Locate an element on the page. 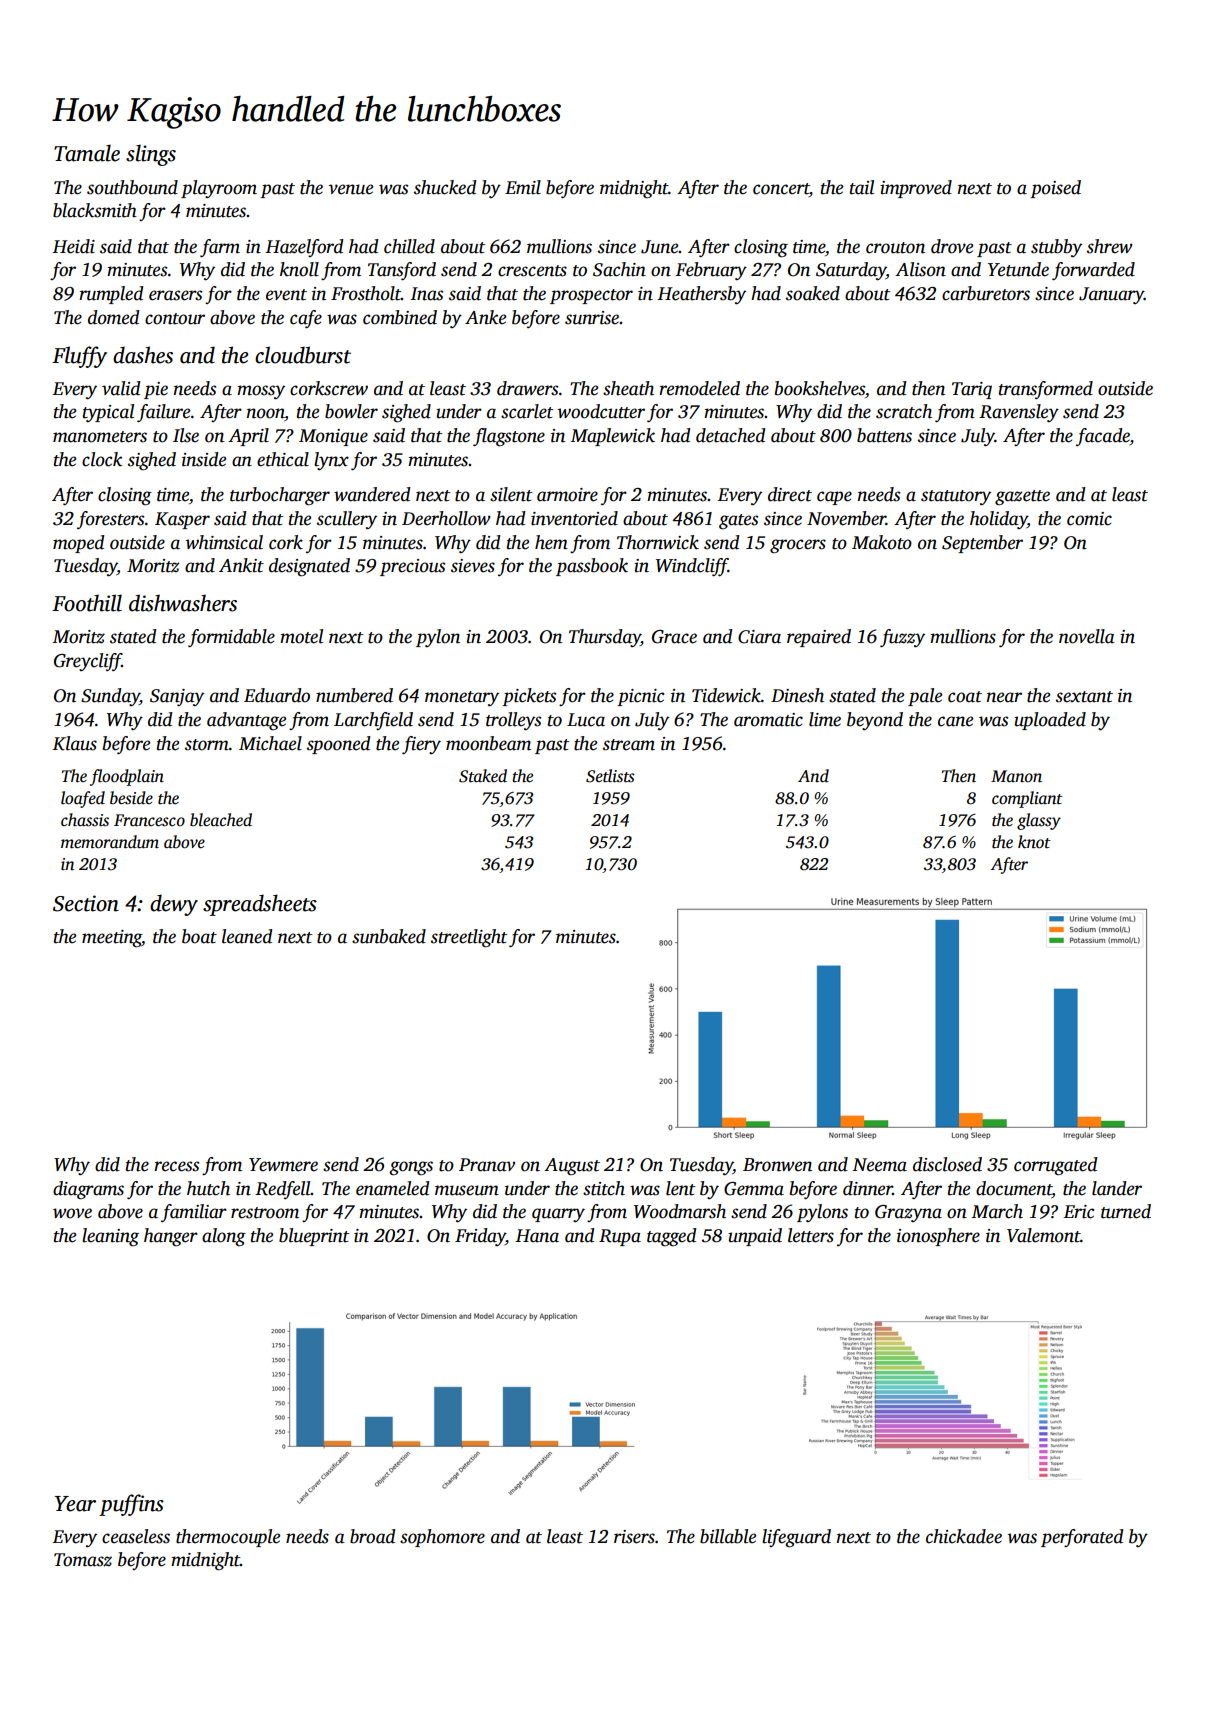 The width and height of the image is (1210, 1711). crescents is located at coordinates (532, 271).
